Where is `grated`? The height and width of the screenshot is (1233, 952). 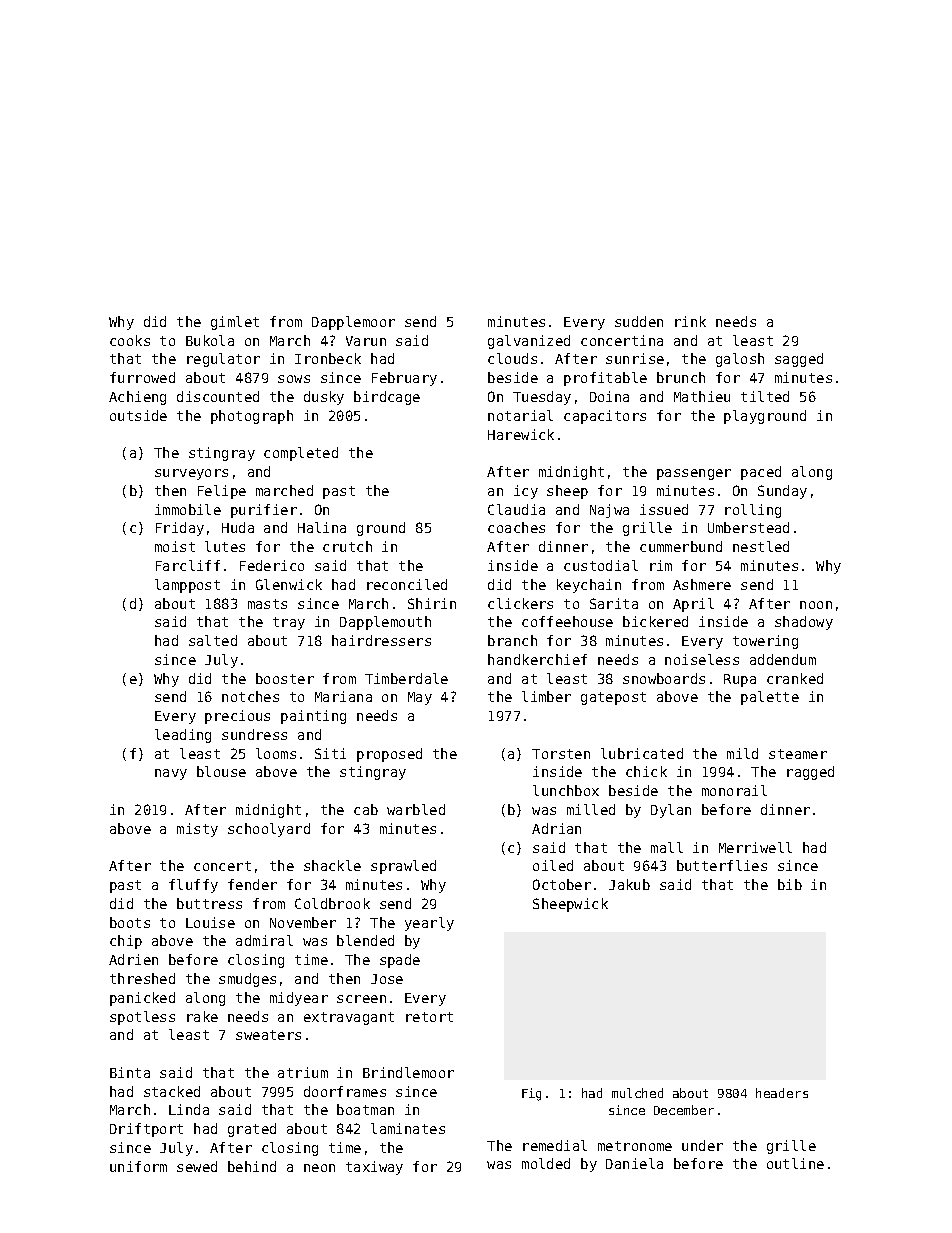
grated is located at coordinates (252, 1130).
